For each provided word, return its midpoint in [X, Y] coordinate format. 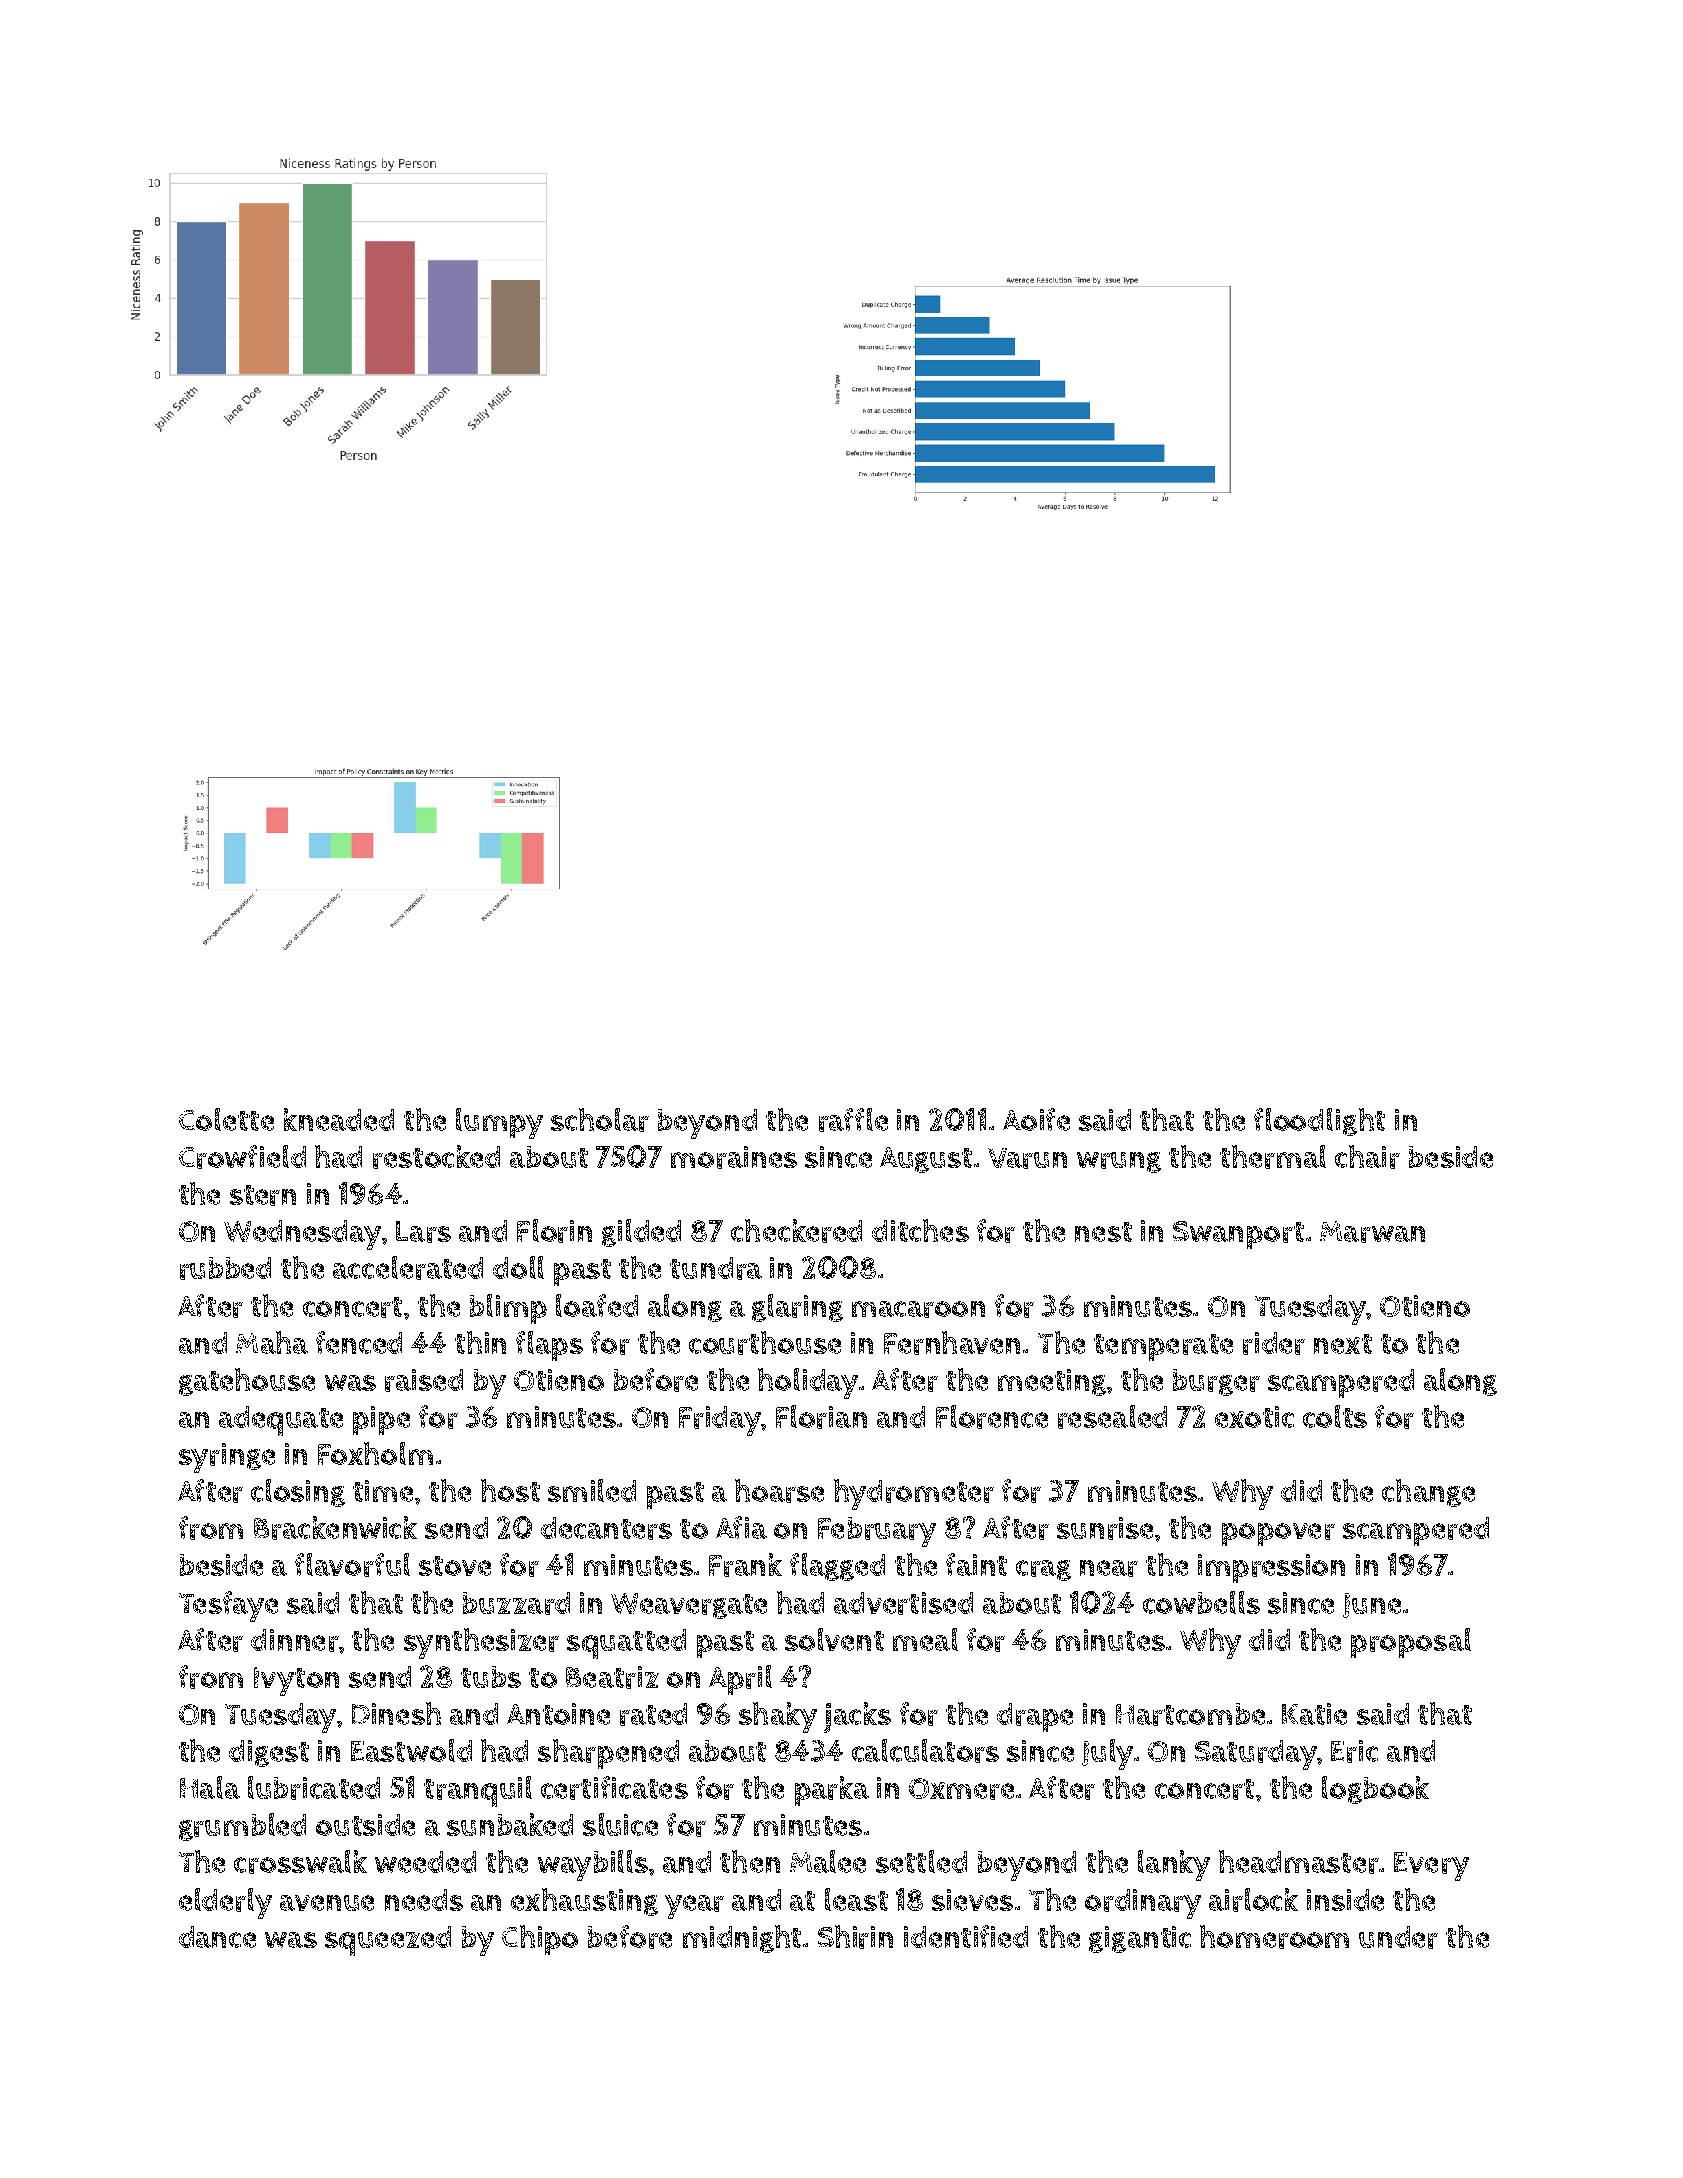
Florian [821, 1417]
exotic [1254, 1417]
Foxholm [375, 1453]
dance [217, 1937]
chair [1367, 1157]
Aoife [1036, 1119]
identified [966, 1936]
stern [263, 1195]
